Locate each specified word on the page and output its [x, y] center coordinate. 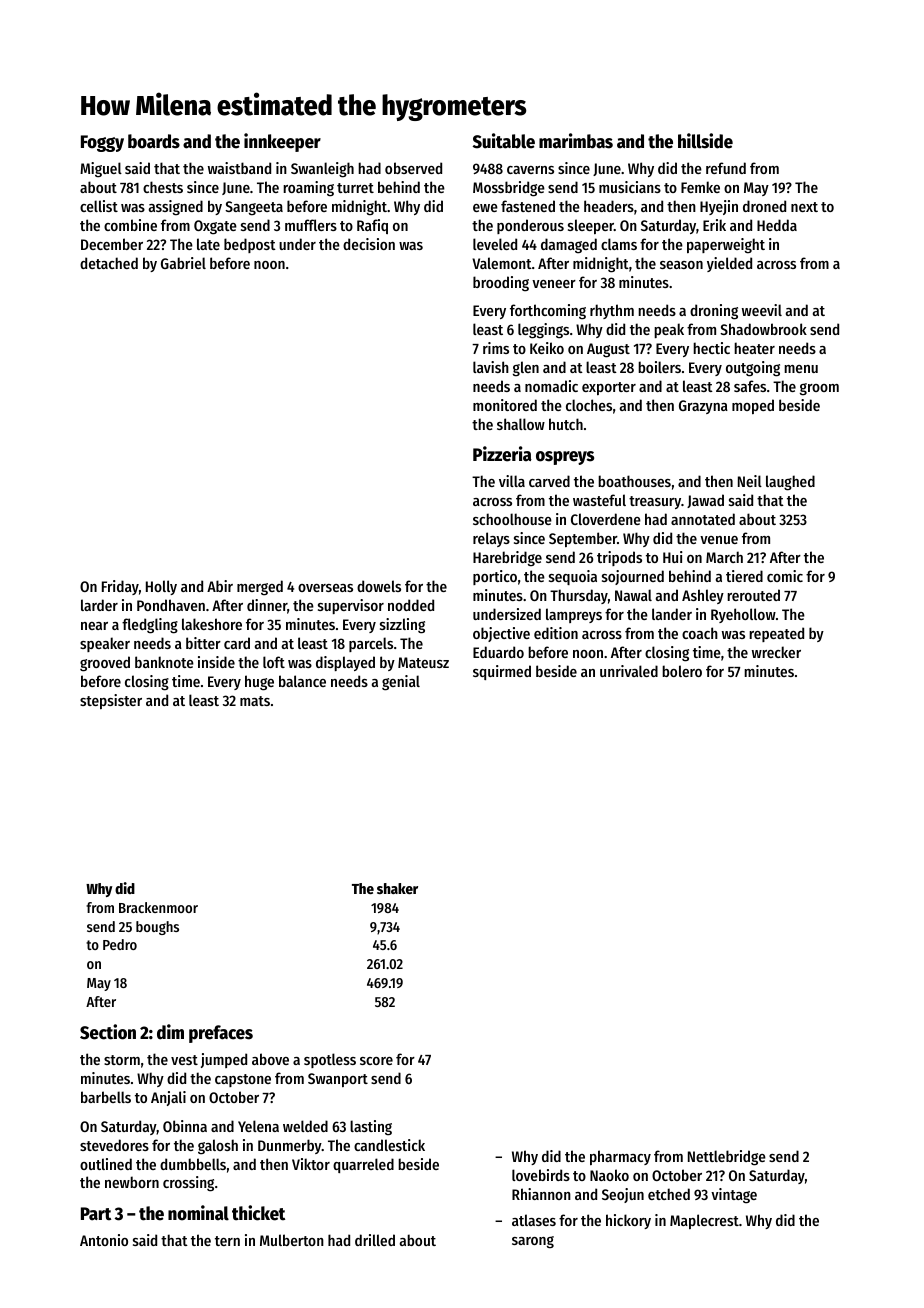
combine [130, 225]
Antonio [104, 1240]
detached [109, 263]
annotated [703, 519]
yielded [729, 264]
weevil [762, 310]
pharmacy [620, 1157]
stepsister [111, 701]
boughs [157, 928]
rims [496, 348]
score [376, 1061]
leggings [543, 331]
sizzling [402, 626]
